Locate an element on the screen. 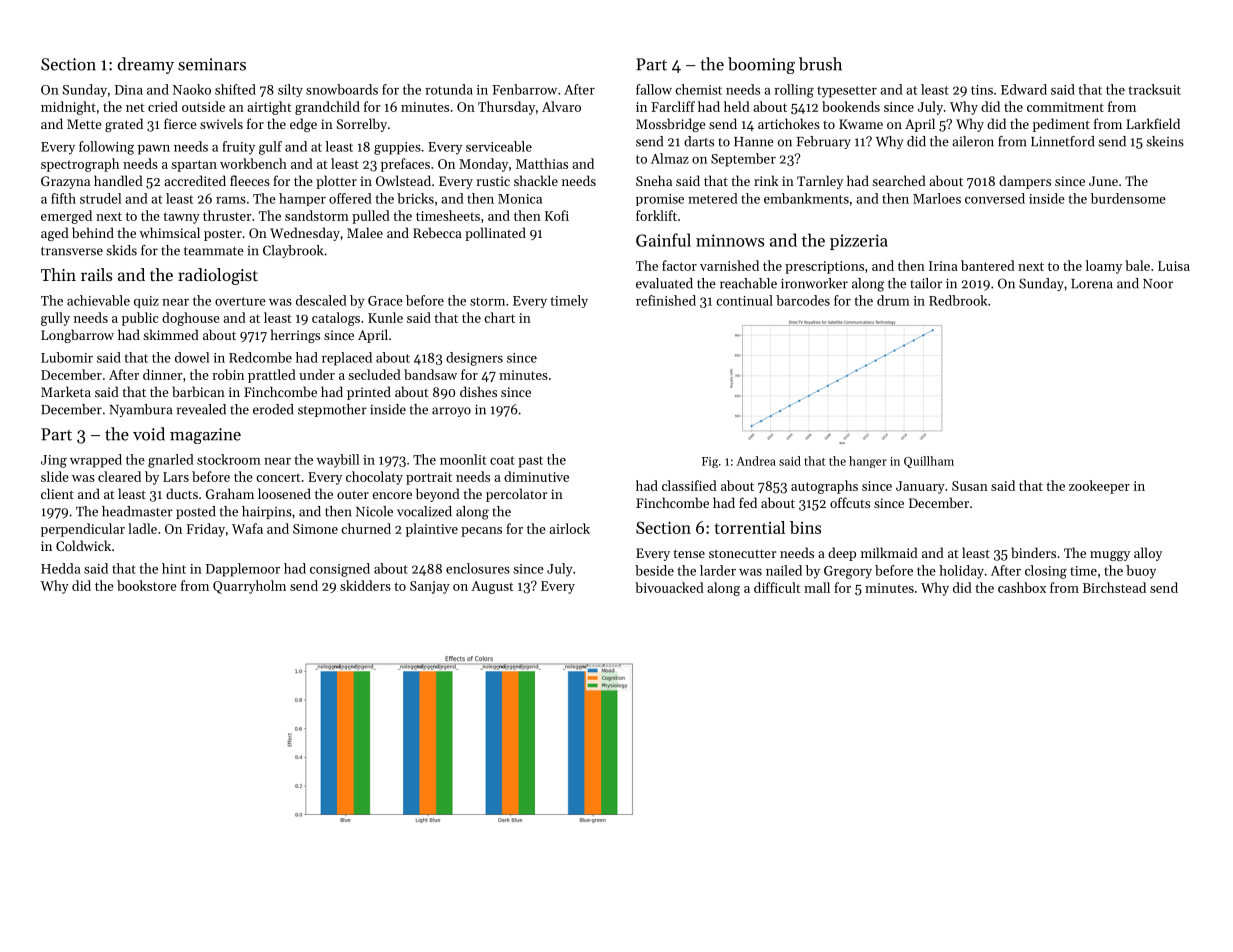 The height and width of the screenshot is (952, 1233). brush is located at coordinates (820, 64).
